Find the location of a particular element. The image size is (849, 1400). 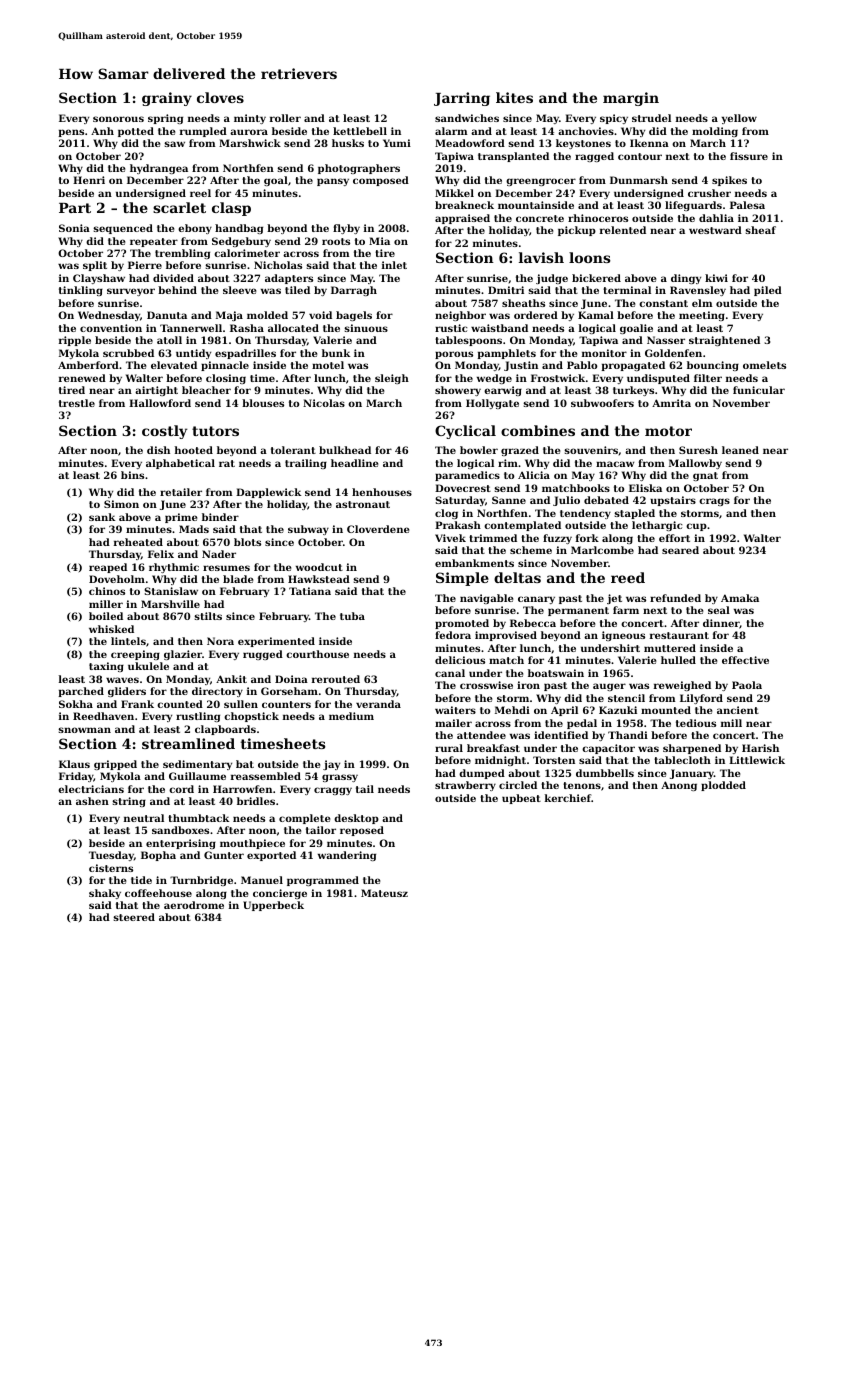

jay is located at coordinates (331, 765).
